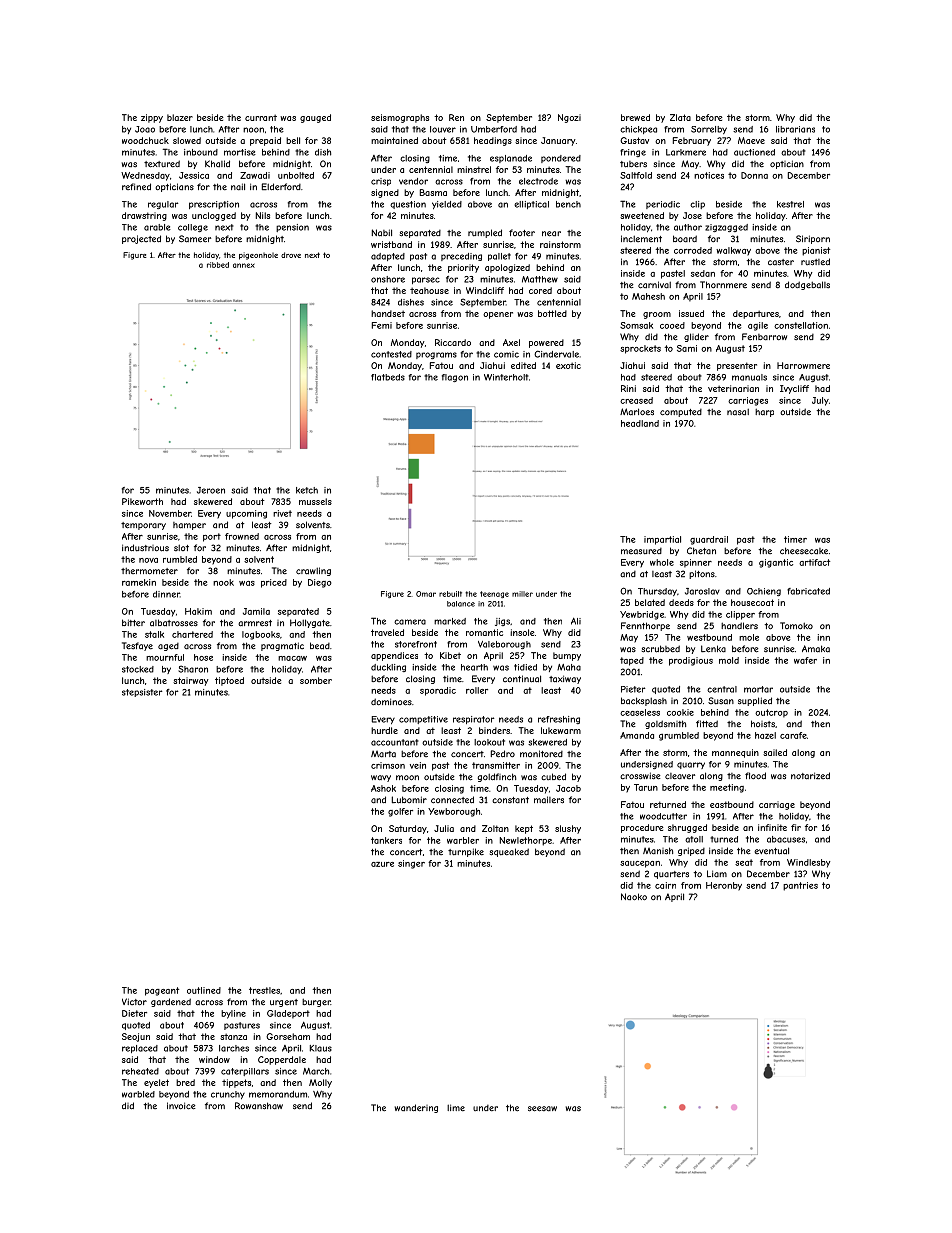 This screenshot has height=1233, width=952. What do you see at coordinates (264, 990) in the screenshot?
I see `trestles` at bounding box center [264, 990].
